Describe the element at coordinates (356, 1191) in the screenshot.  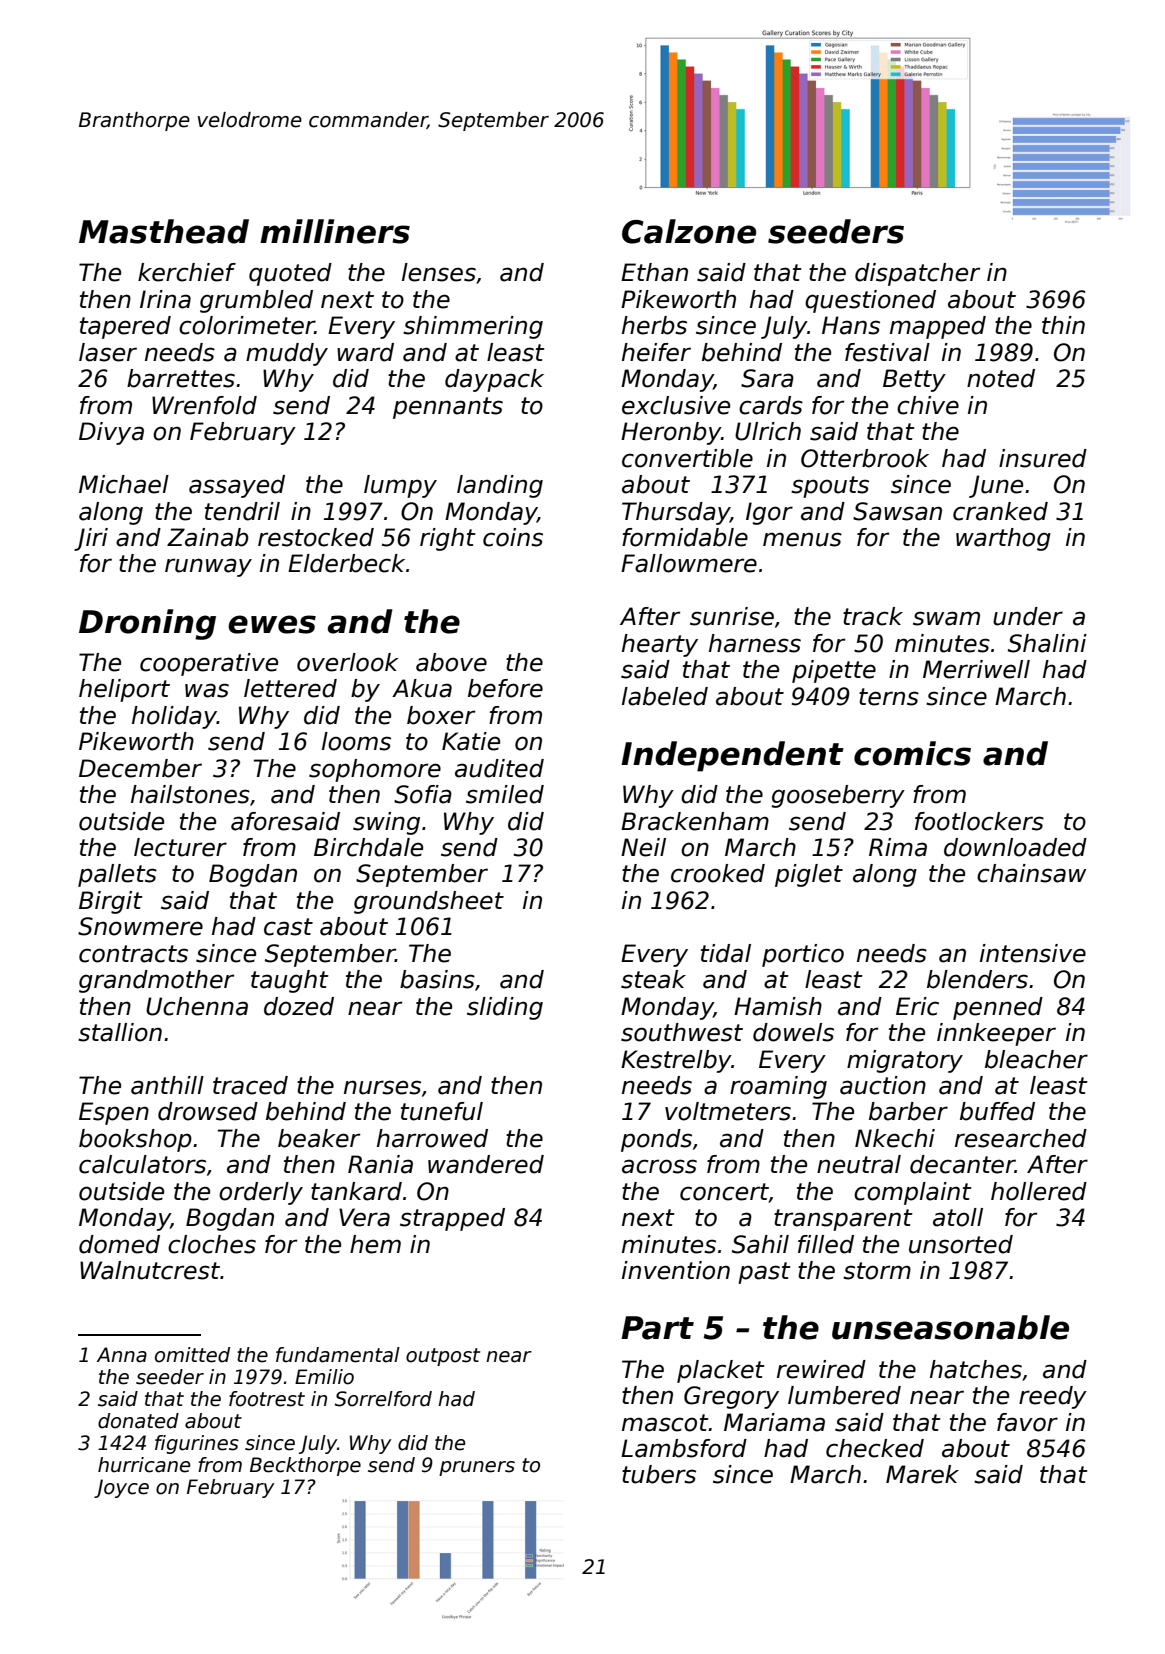
I see `tankard` at that location.
